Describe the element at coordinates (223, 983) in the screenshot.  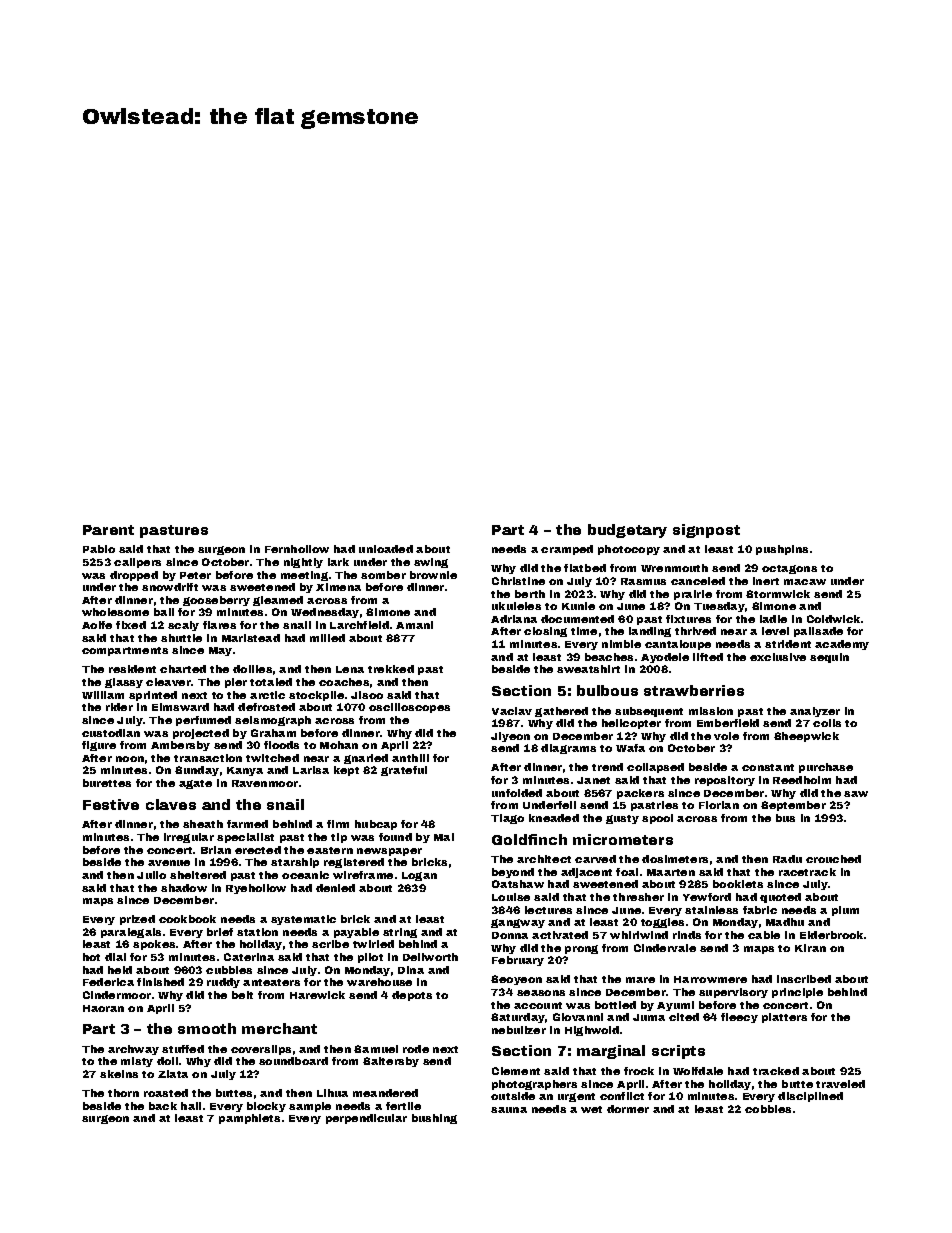
I see `ruddy` at that location.
